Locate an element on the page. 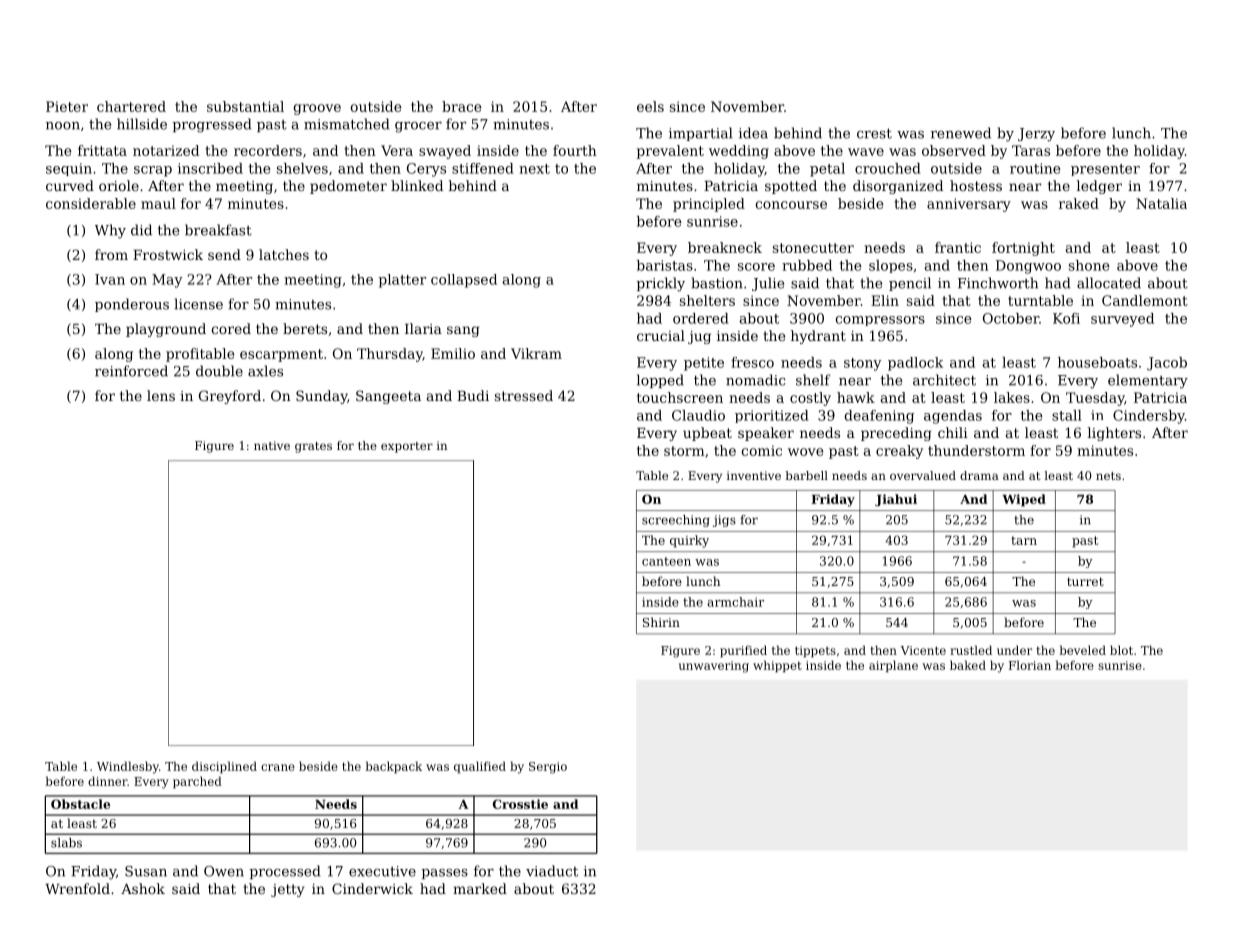  Vicente is located at coordinates (923, 650).
